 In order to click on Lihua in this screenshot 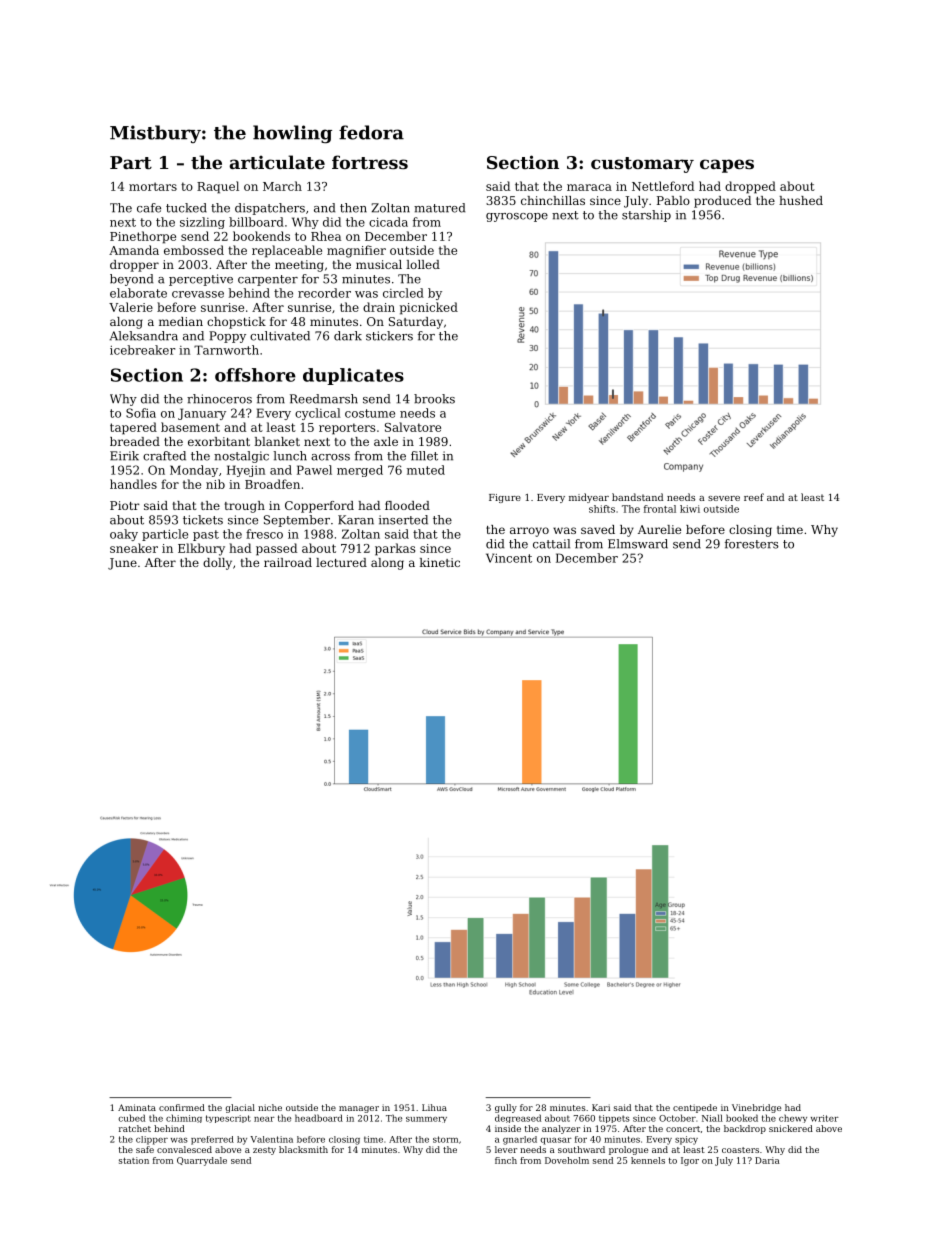, I will do `click(434, 1107)`.
